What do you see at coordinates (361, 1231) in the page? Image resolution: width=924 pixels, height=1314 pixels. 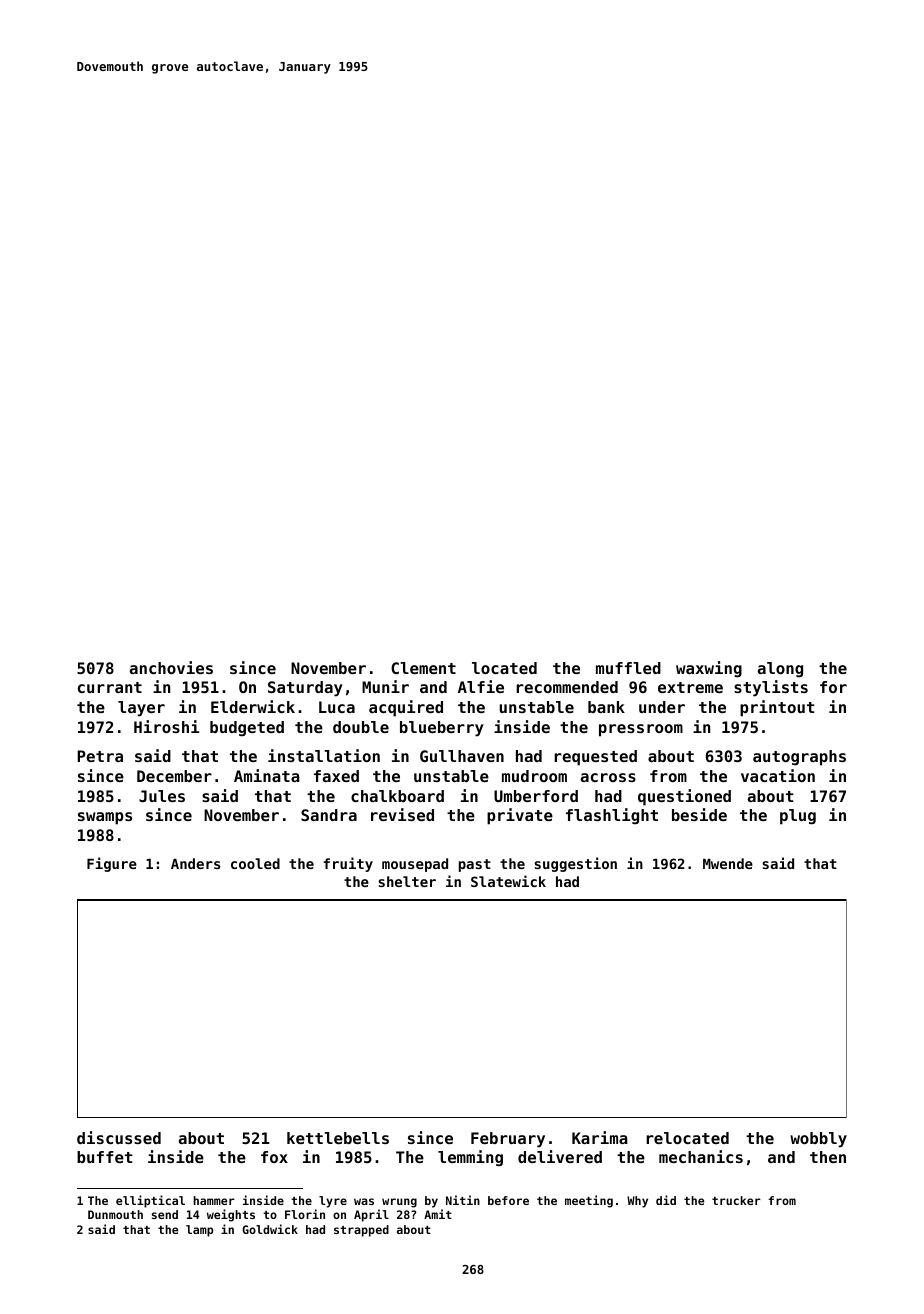 I see `strapped` at bounding box center [361, 1231].
